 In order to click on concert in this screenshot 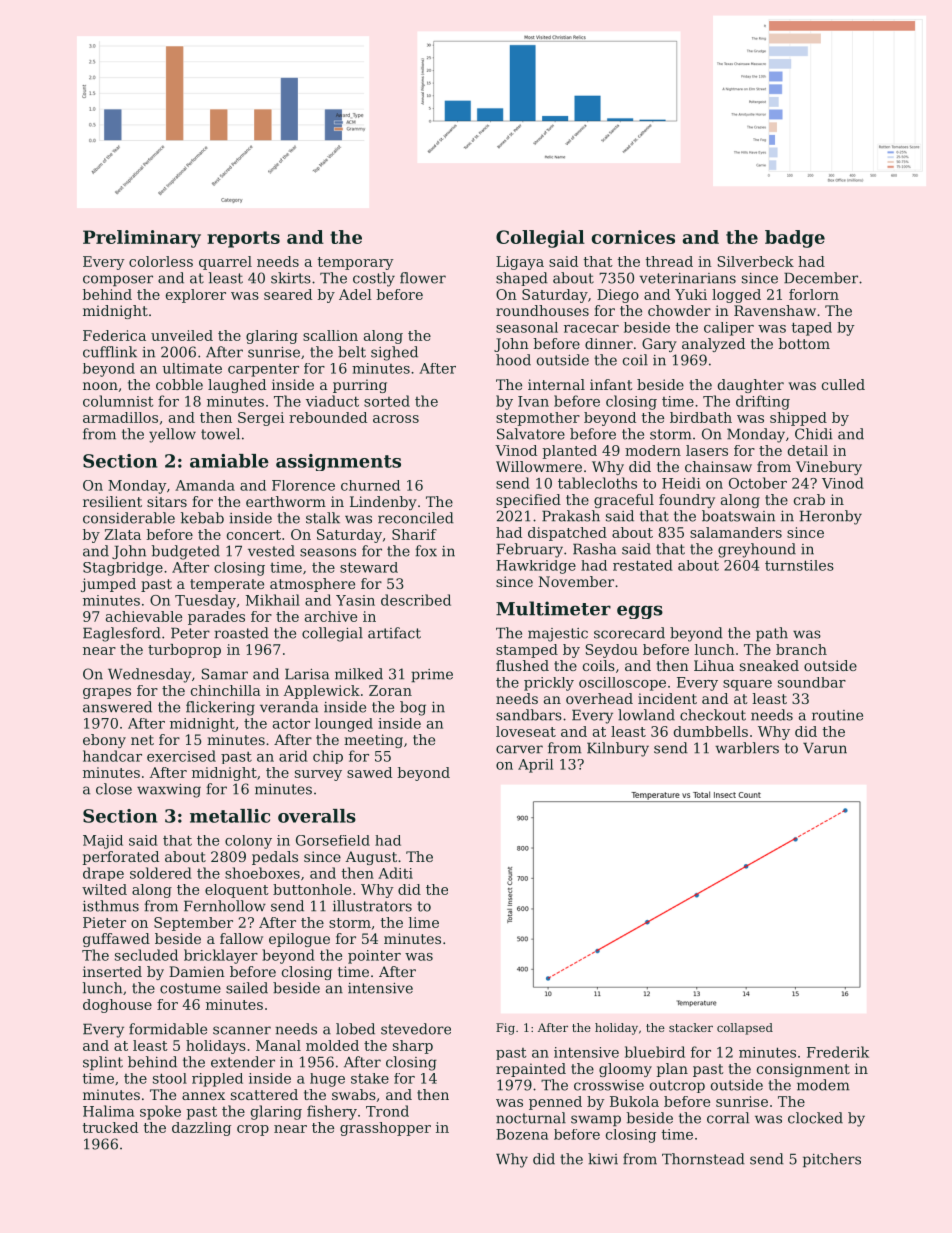, I will do `click(254, 535)`.
